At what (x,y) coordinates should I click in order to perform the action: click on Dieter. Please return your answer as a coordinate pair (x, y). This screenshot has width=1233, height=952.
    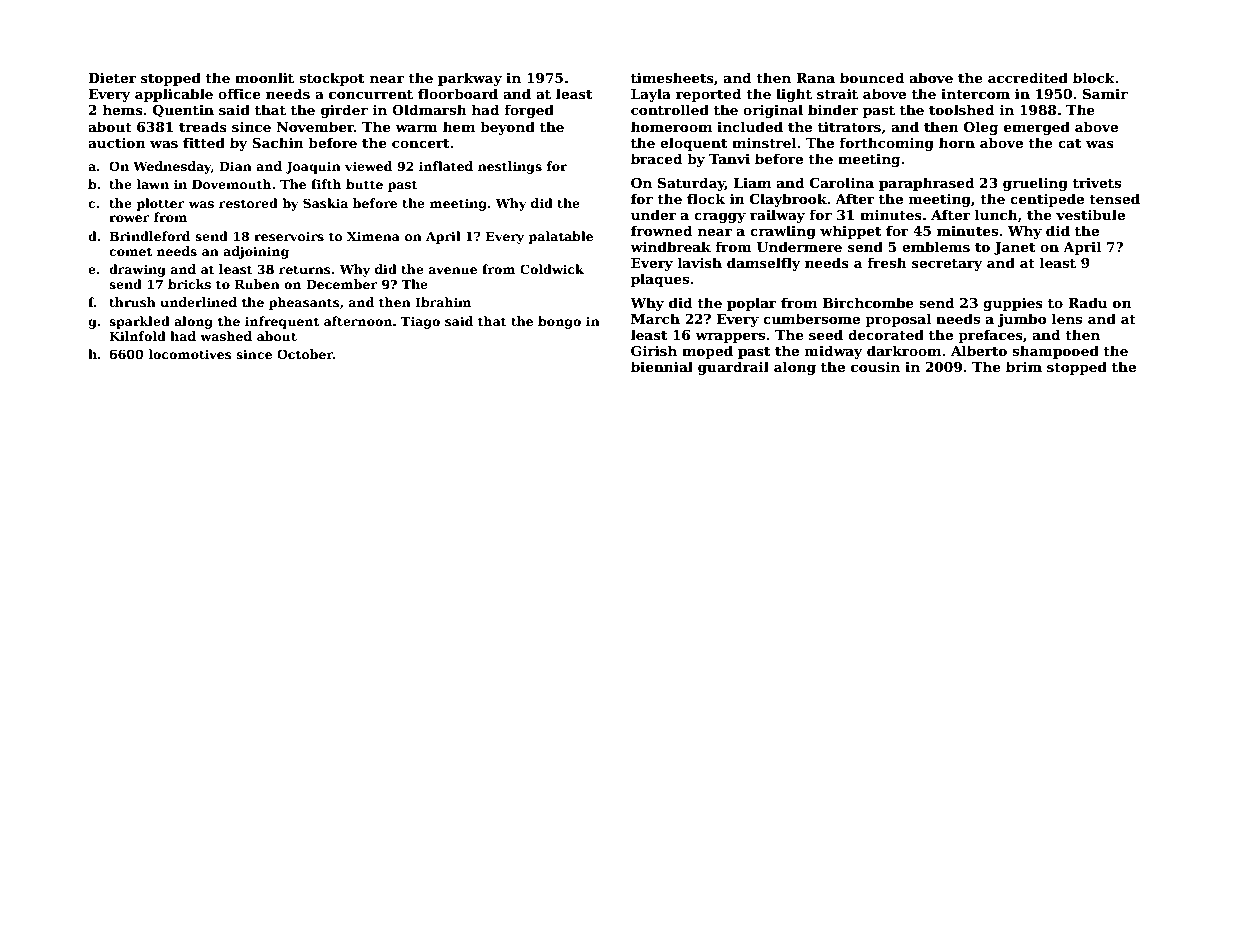
    Looking at the image, I should click on (112, 78).
